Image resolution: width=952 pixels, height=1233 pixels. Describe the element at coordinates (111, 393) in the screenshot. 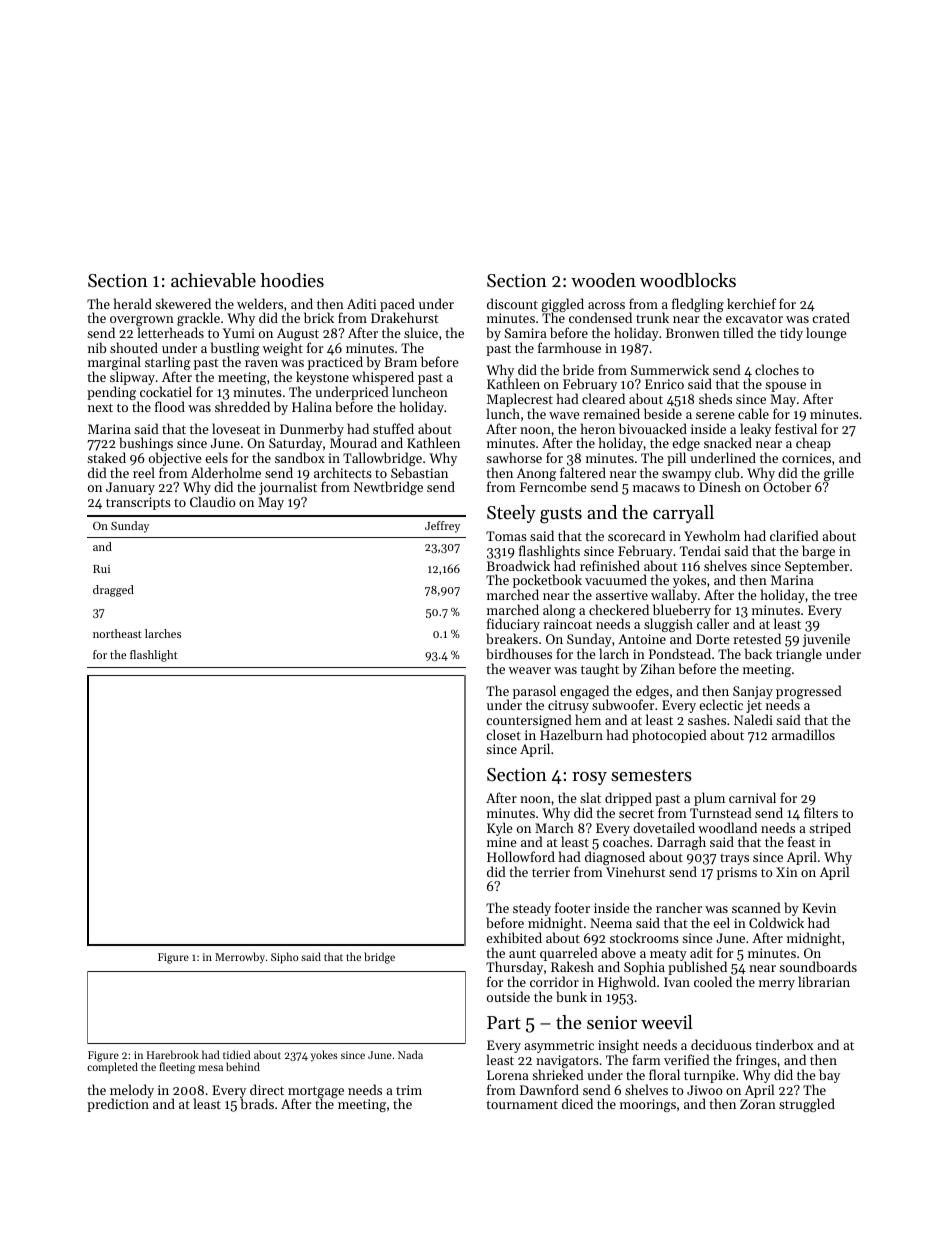

I see `pending` at that location.
